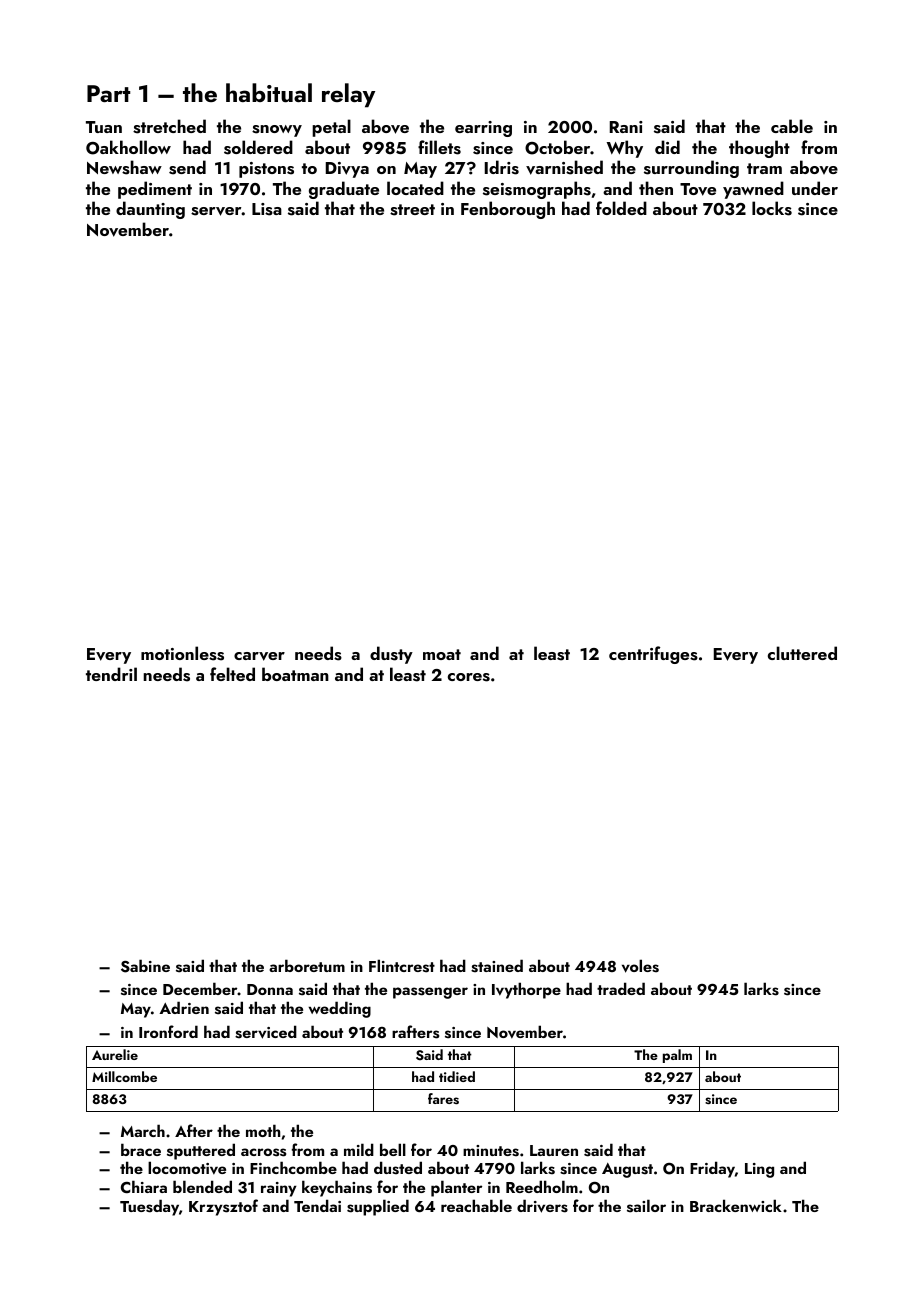  I want to click on passenger, so click(430, 993).
